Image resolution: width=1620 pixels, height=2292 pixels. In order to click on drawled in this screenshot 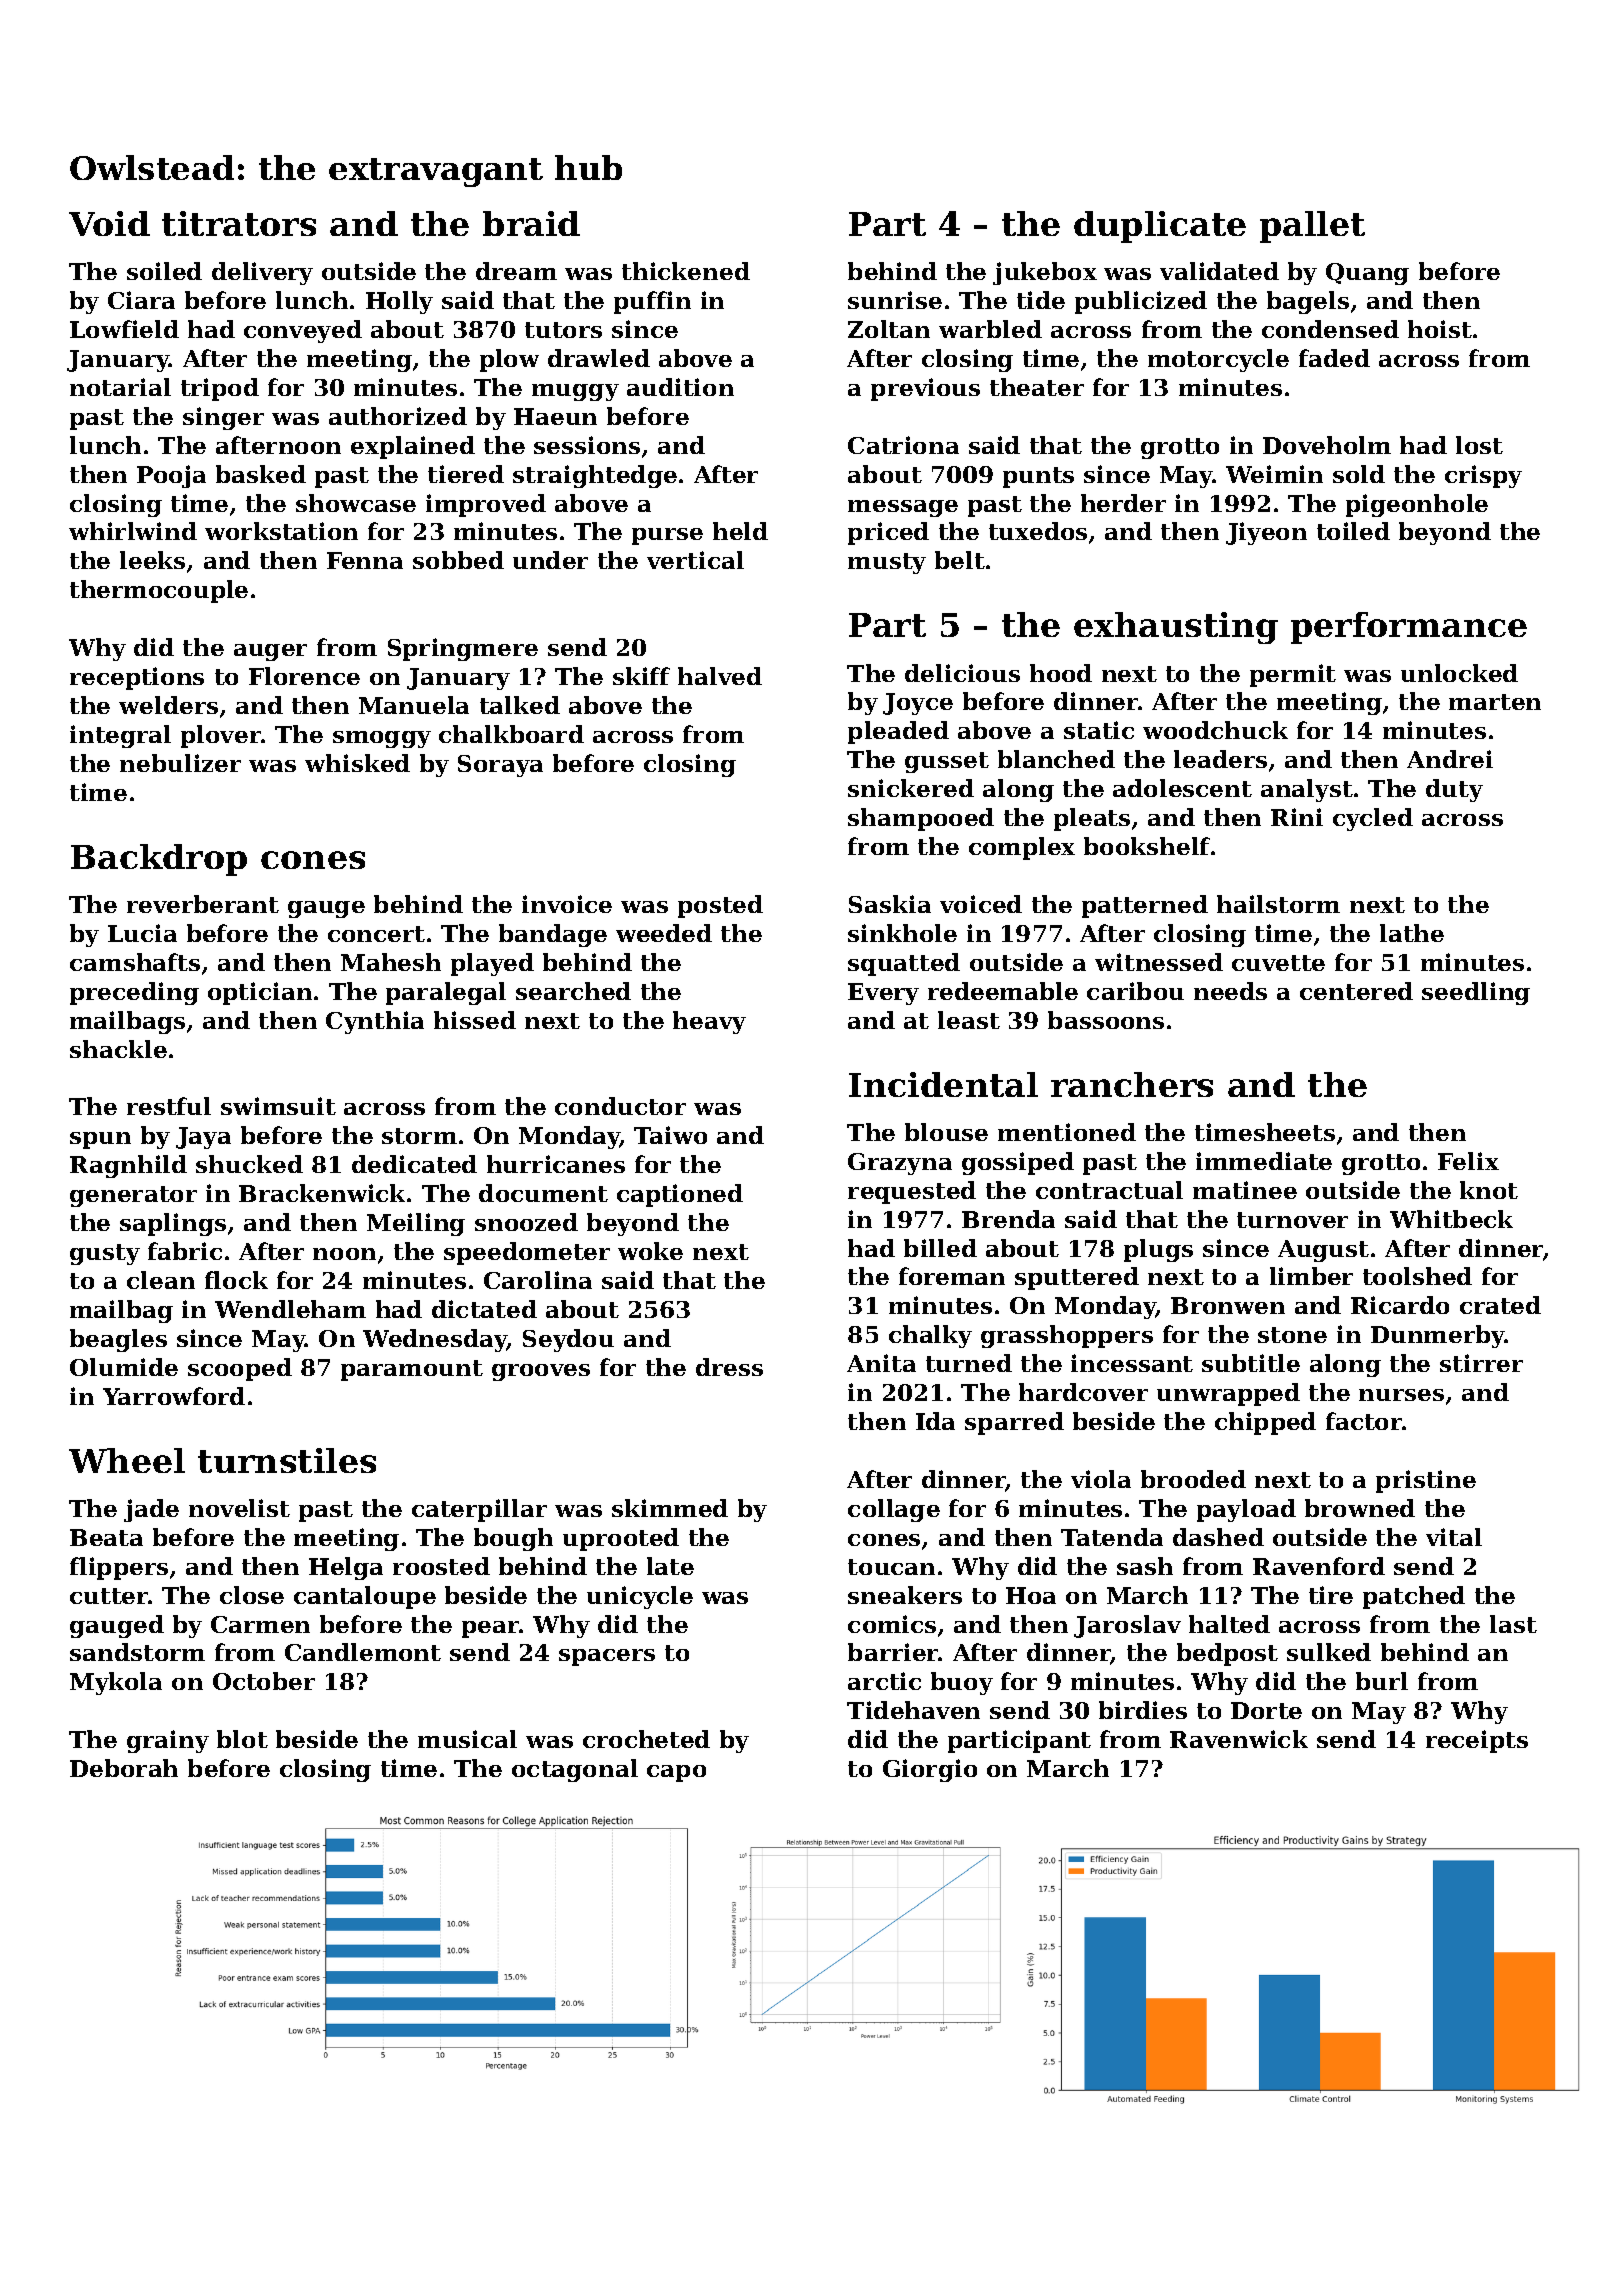, I will do `click(599, 358)`.
